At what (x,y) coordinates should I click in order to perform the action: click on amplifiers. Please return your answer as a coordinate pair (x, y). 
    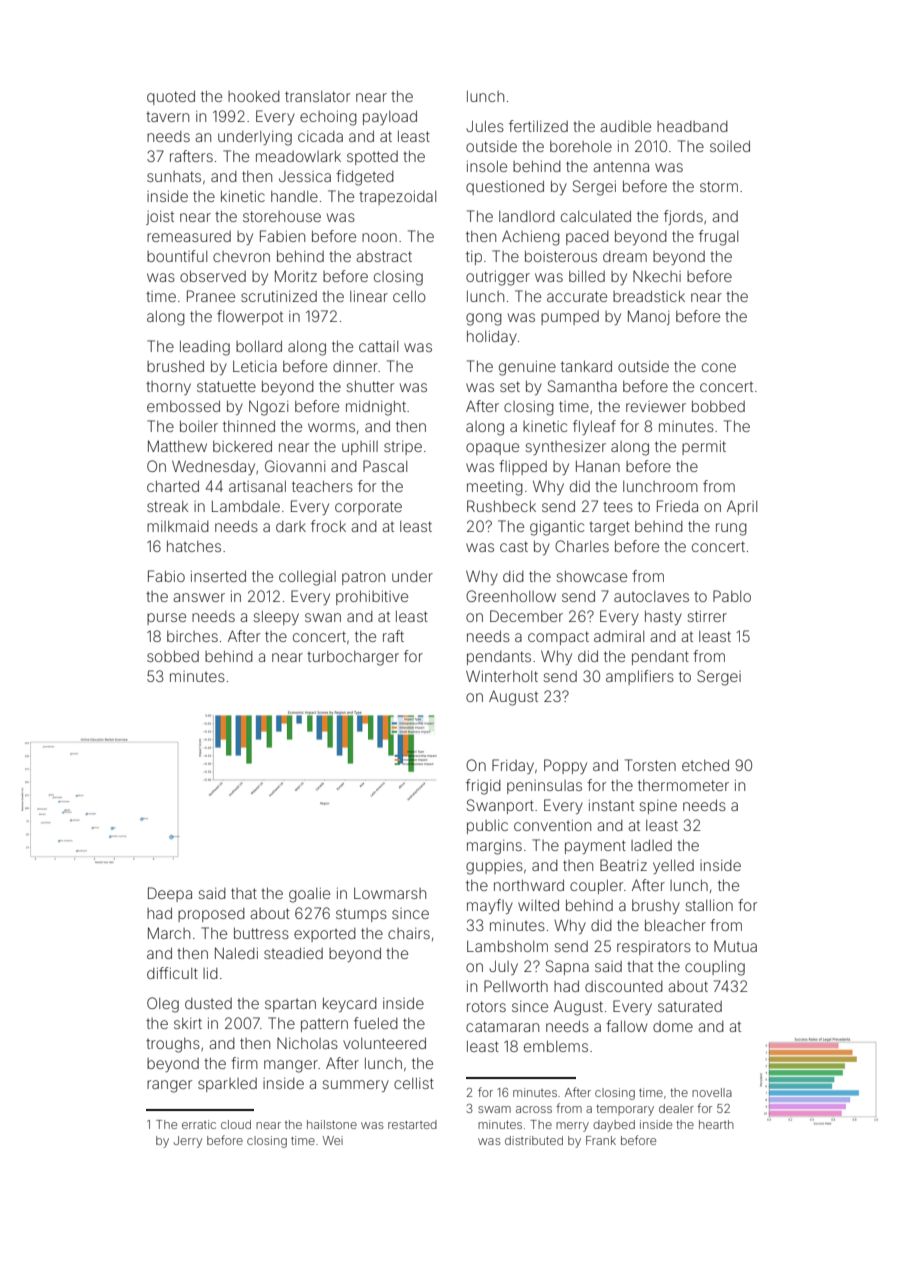
    Looking at the image, I should click on (640, 677).
